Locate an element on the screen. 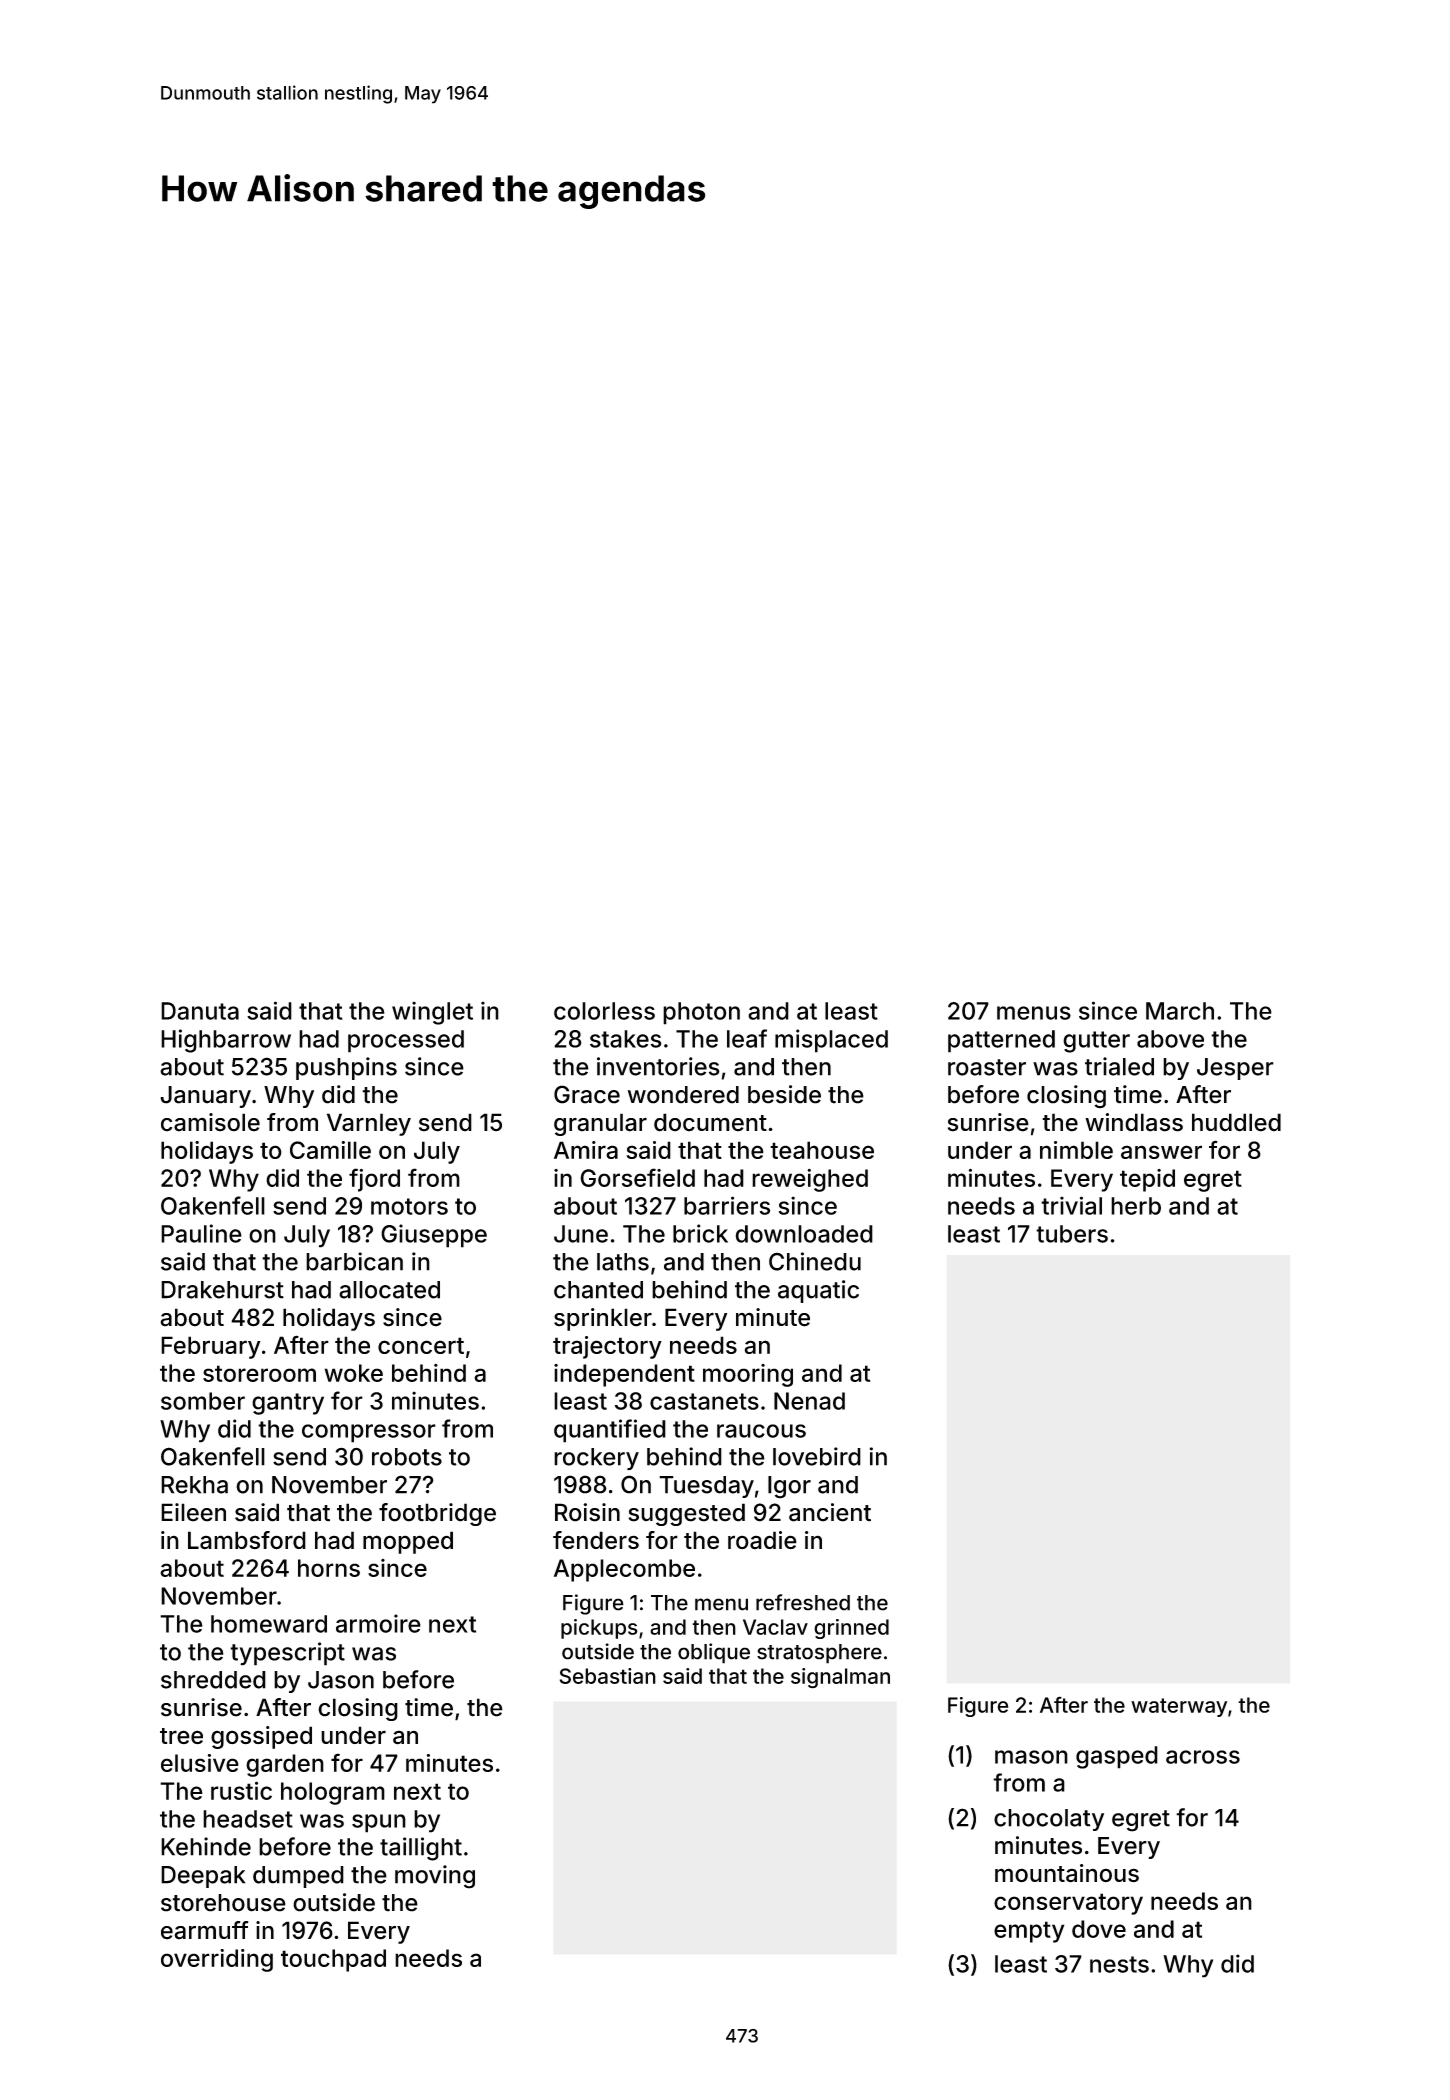 The width and height of the screenshot is (1450, 2100). Vaclav is located at coordinates (775, 1627).
